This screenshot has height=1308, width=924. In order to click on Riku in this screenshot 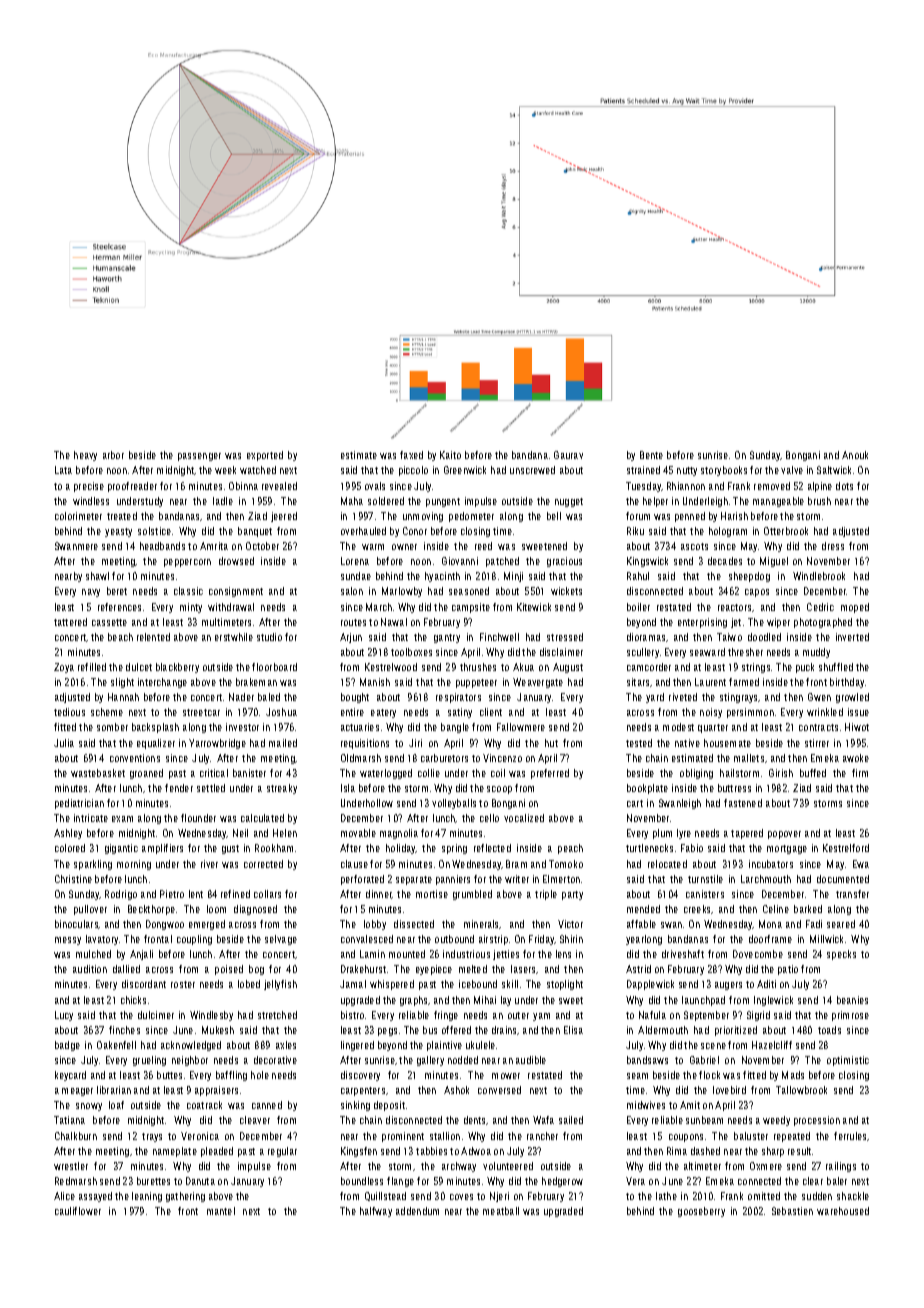, I will do `click(635, 531)`.
